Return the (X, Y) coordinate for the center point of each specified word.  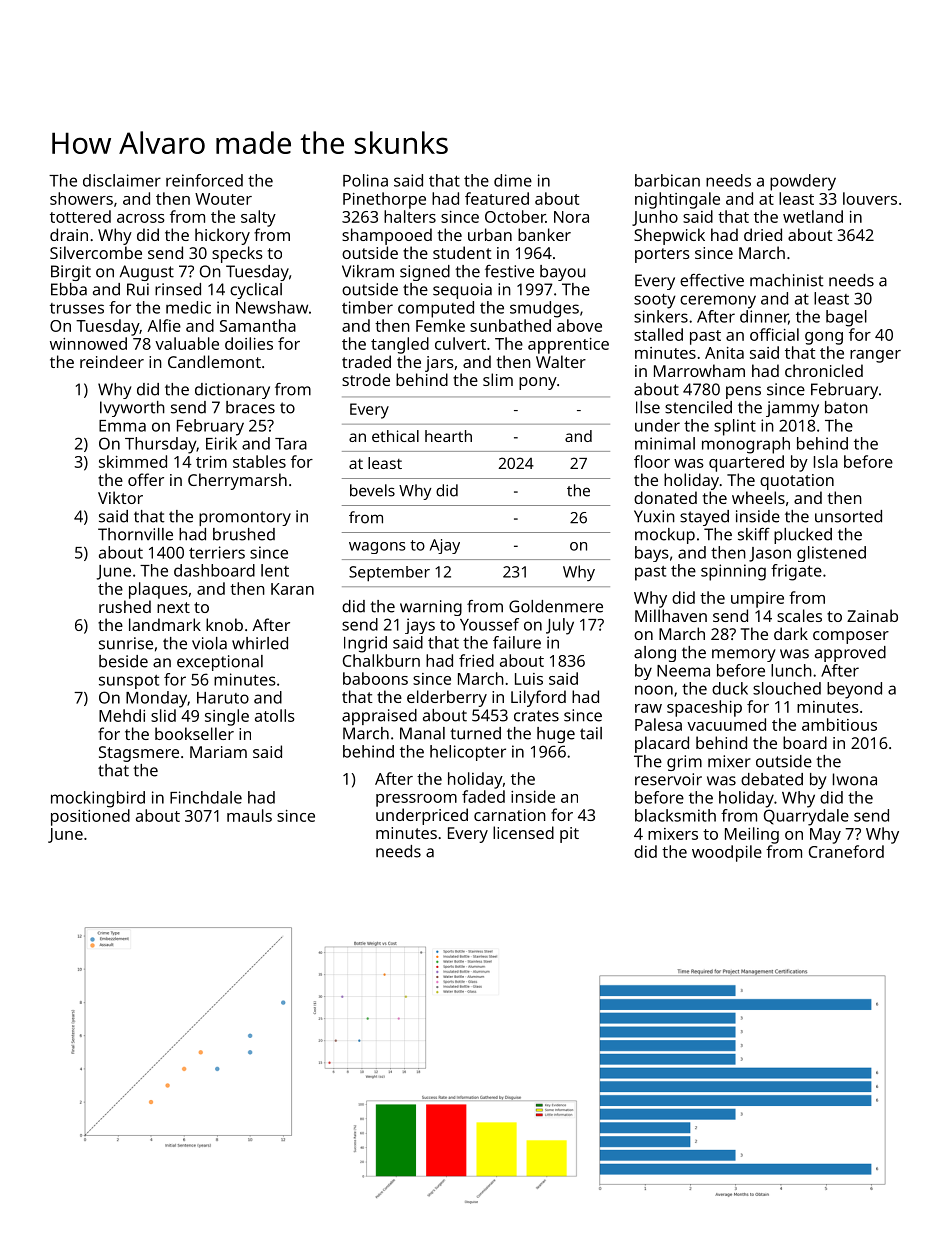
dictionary (232, 391)
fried (476, 660)
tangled (400, 345)
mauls (249, 815)
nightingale (677, 200)
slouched (787, 688)
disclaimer (122, 180)
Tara (291, 444)
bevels (372, 490)
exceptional (220, 663)
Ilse (648, 407)
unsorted (848, 516)
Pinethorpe (384, 200)
